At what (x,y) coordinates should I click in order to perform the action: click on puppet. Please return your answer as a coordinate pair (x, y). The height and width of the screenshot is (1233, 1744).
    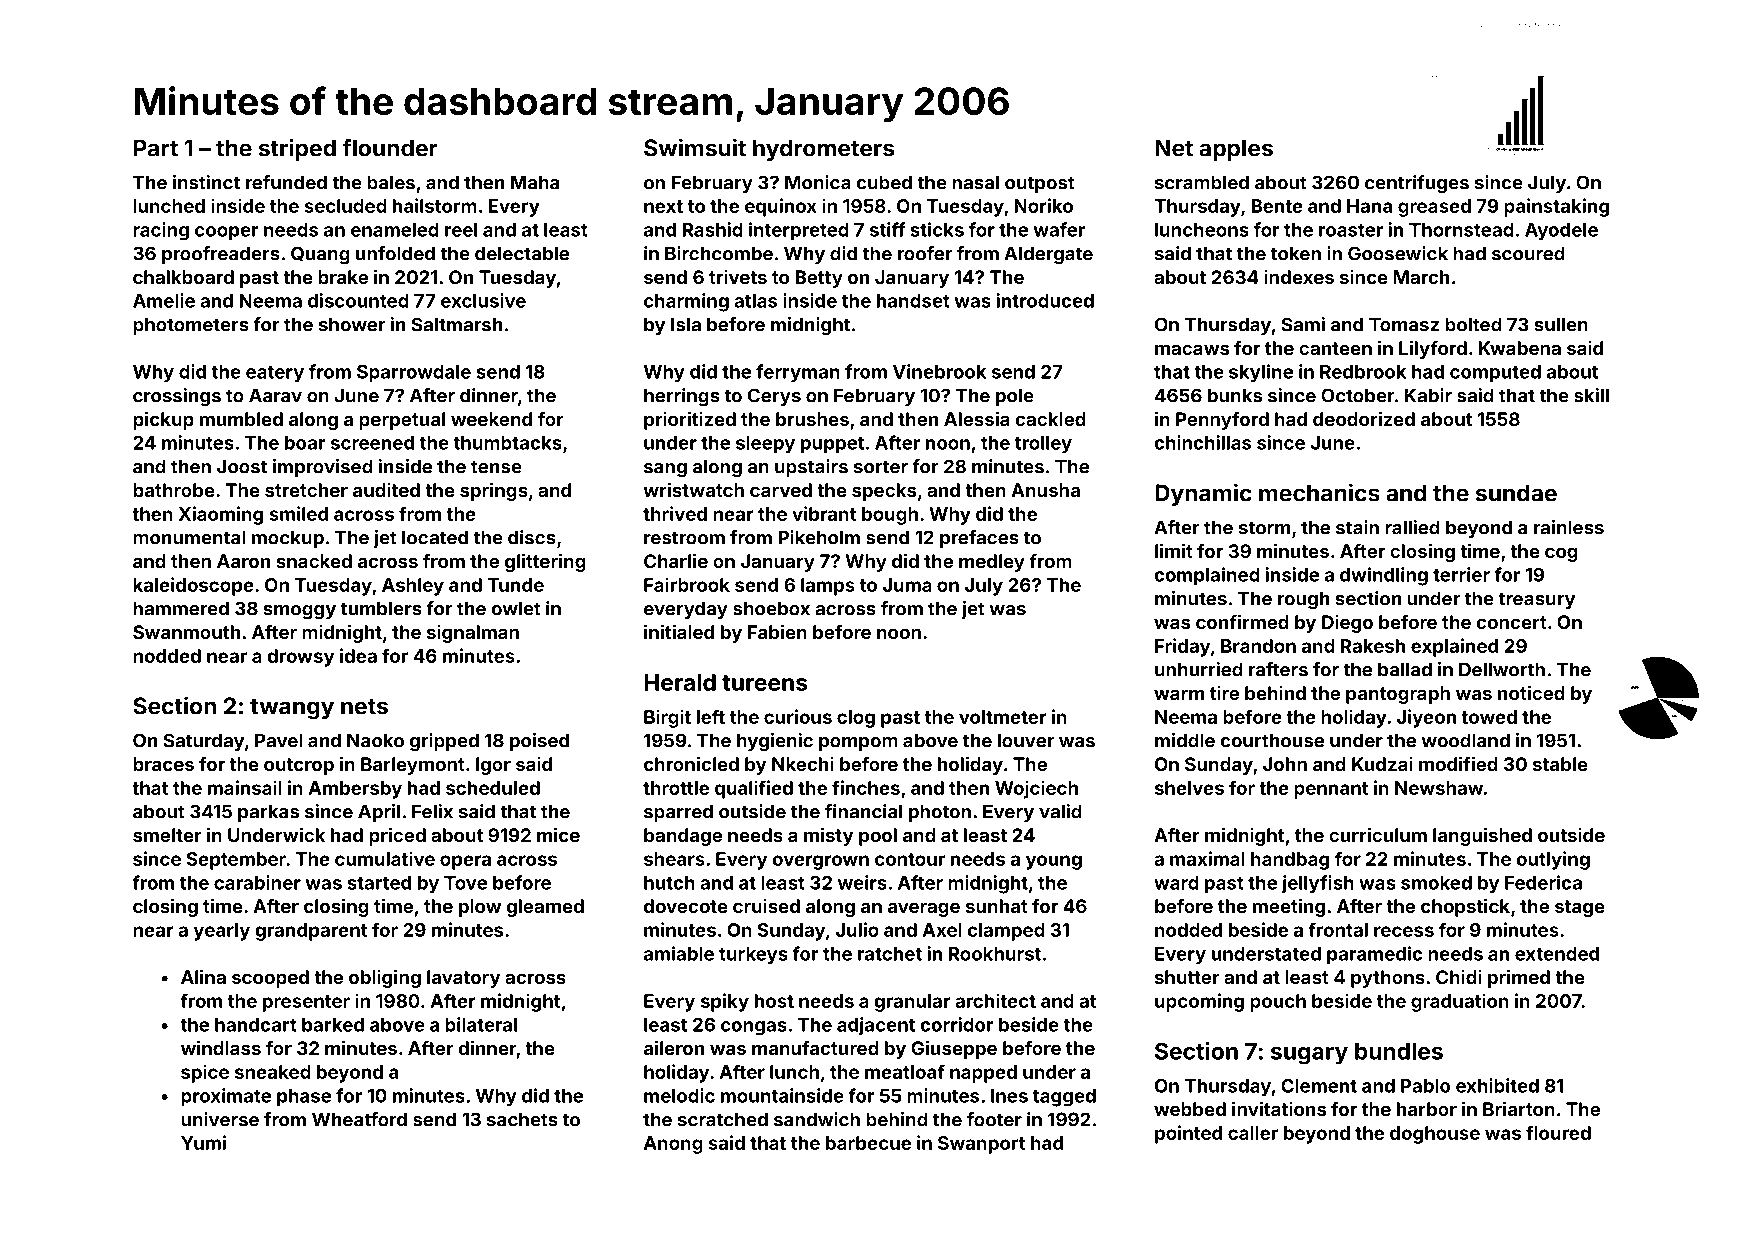
    Looking at the image, I should click on (832, 445).
